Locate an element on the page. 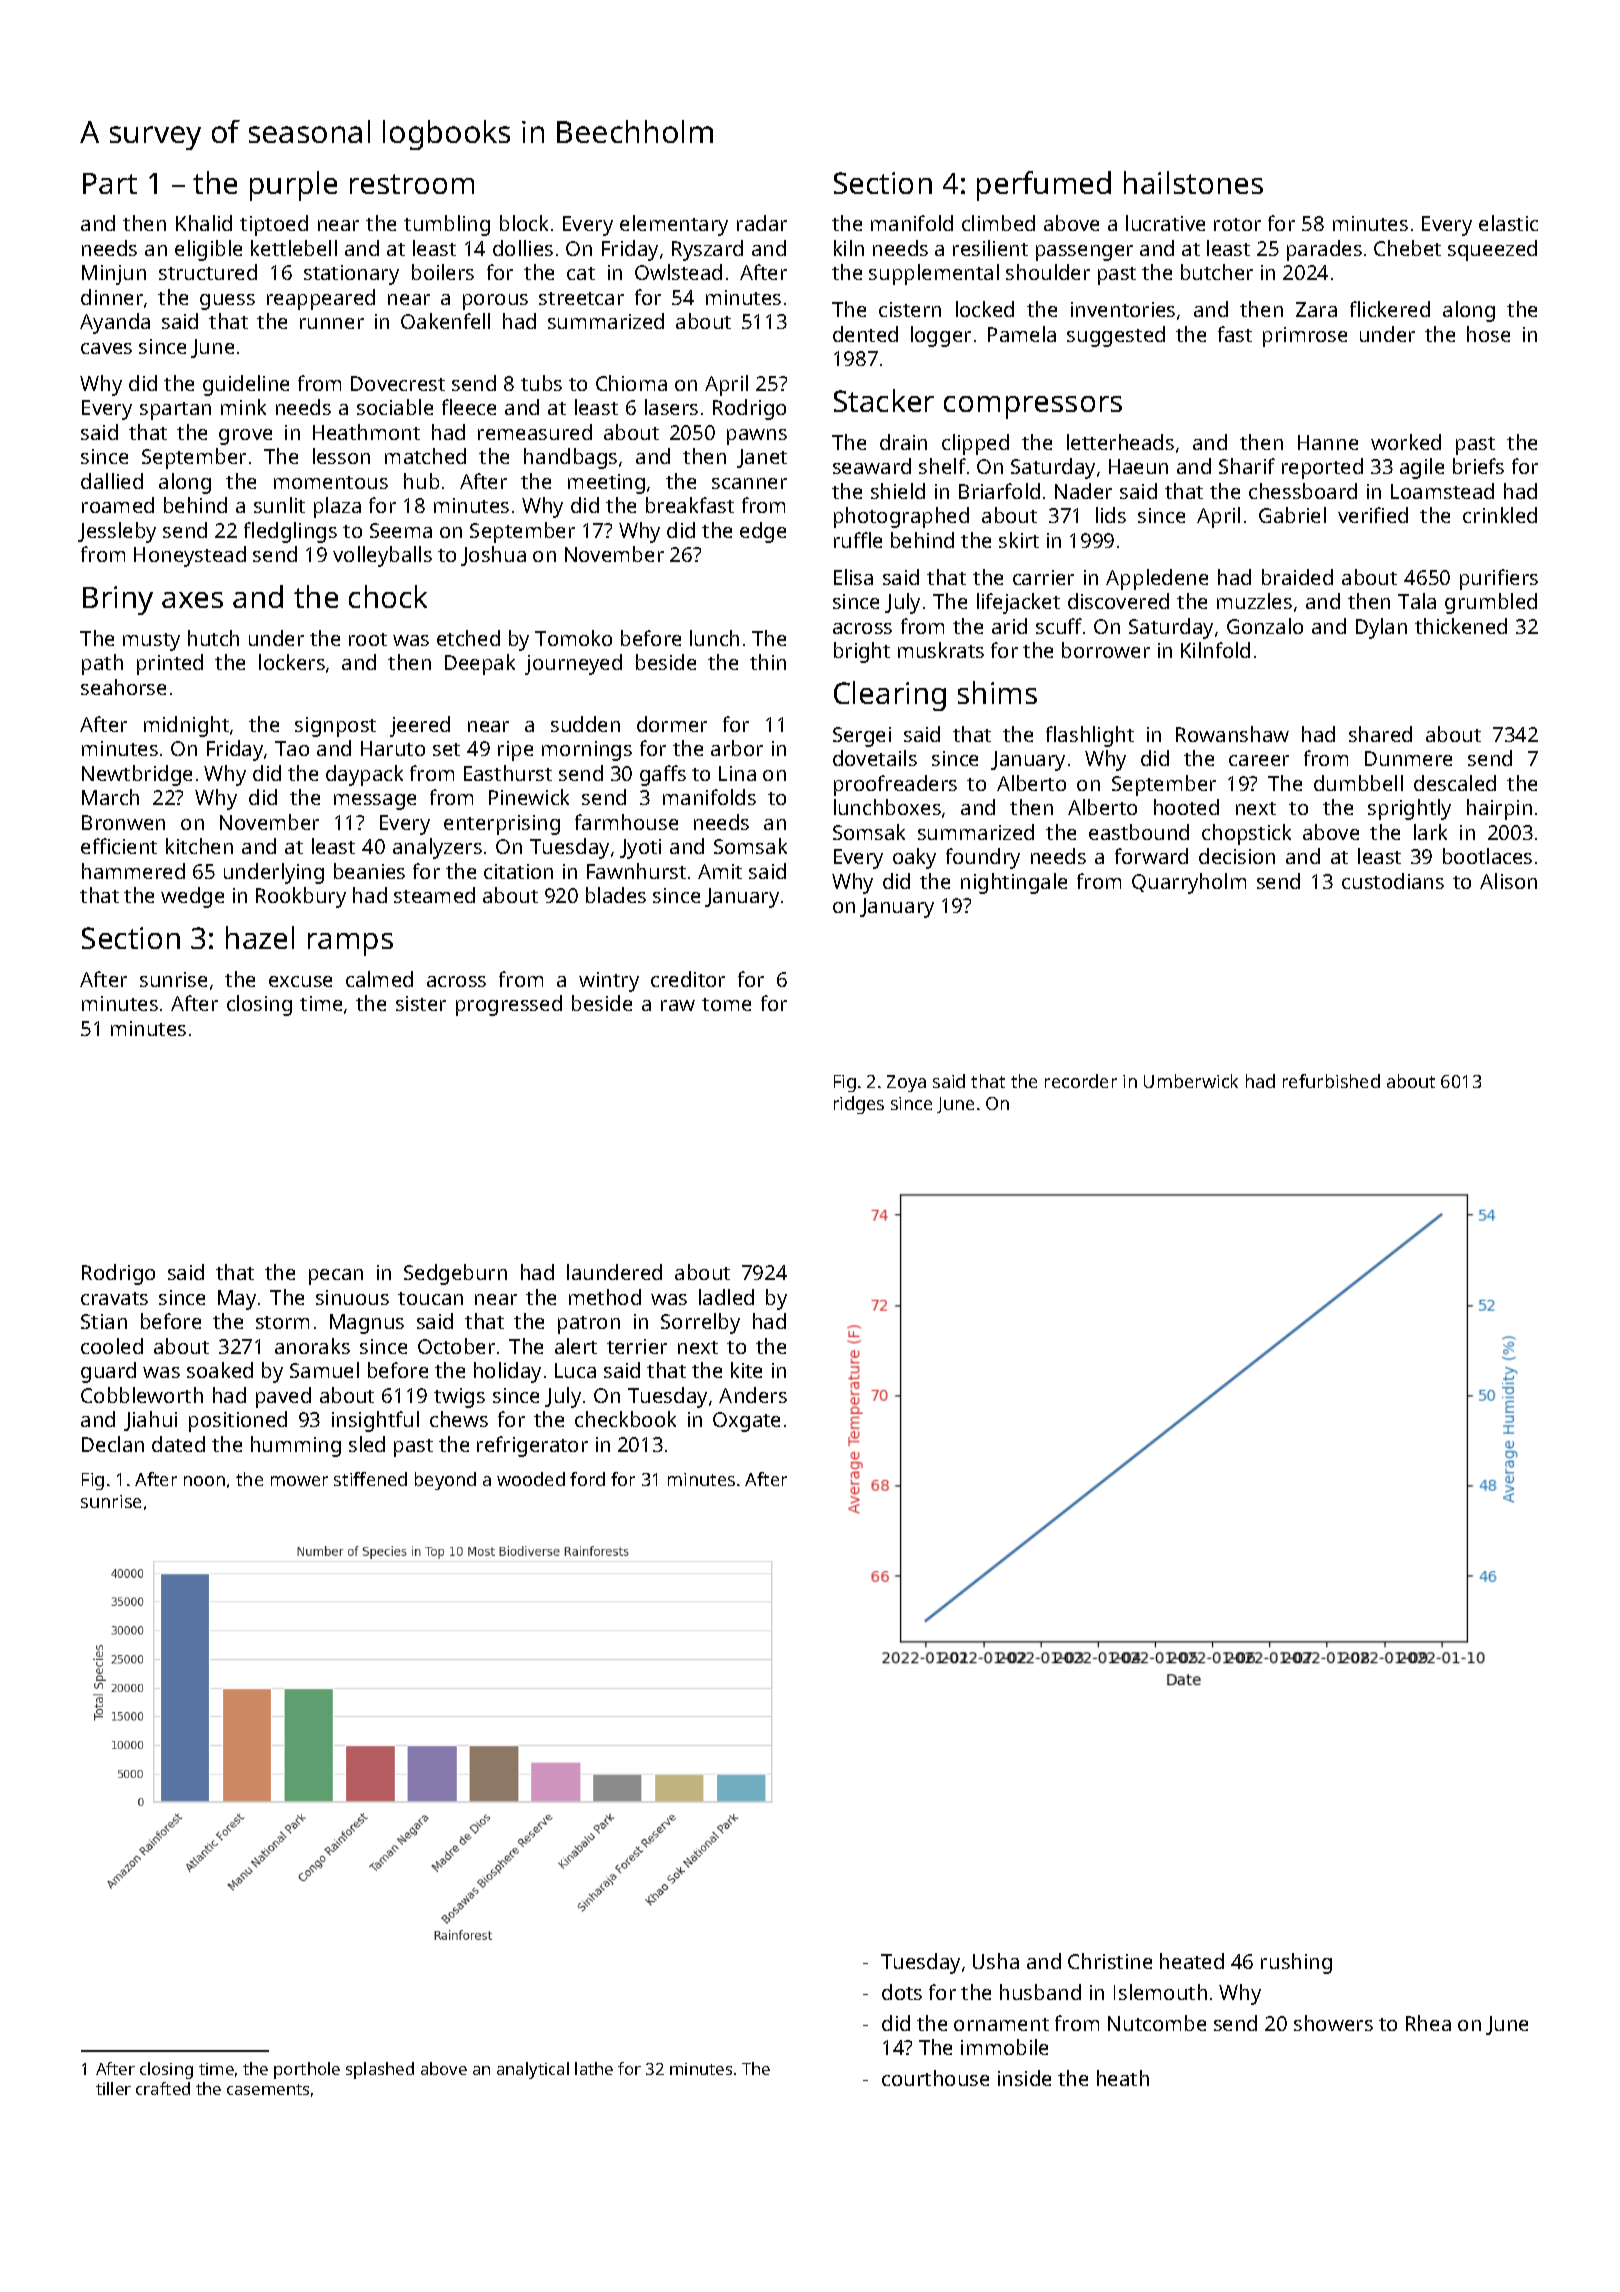 This image has width=1620, height=2292. lifejacket is located at coordinates (1018, 603).
